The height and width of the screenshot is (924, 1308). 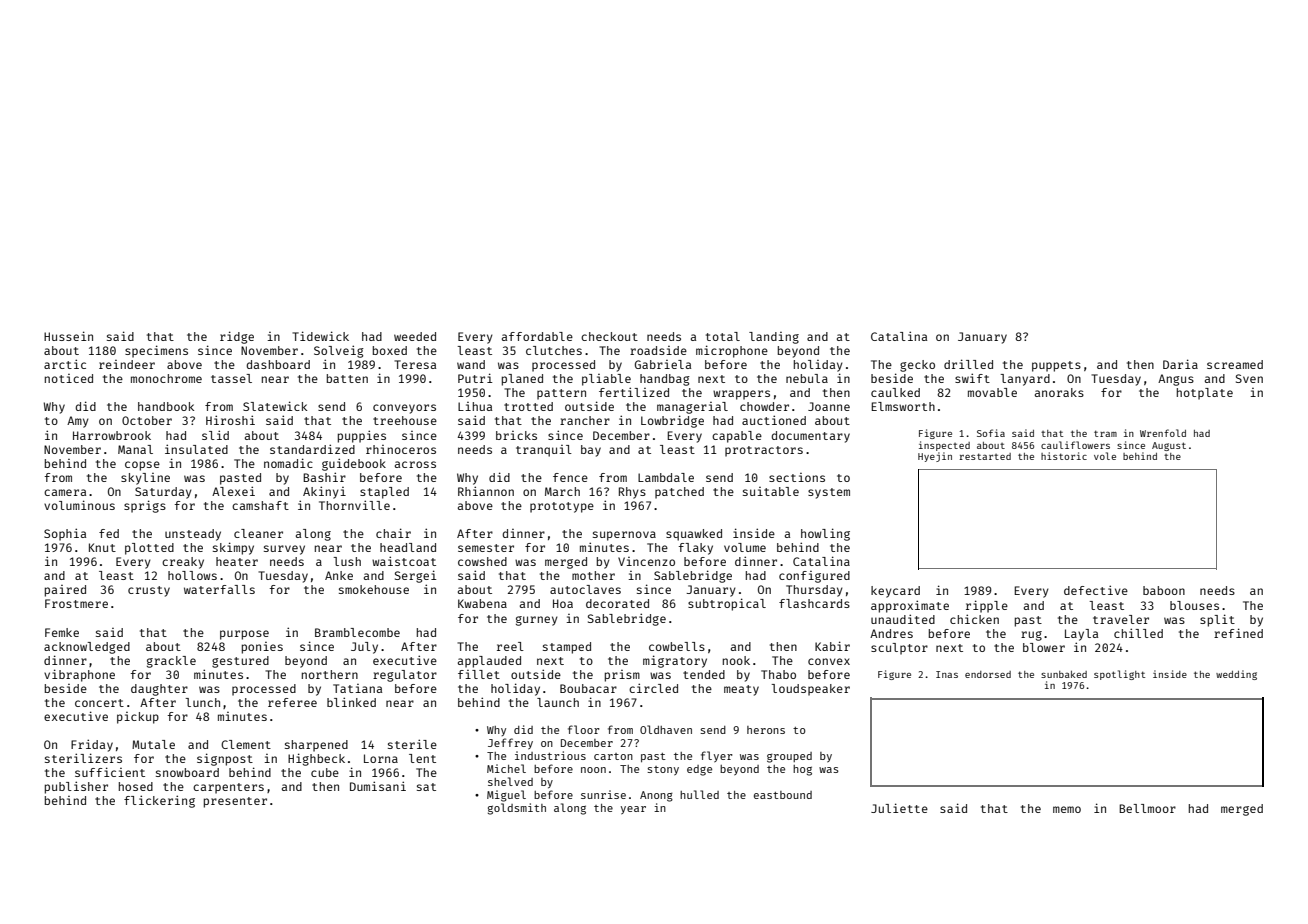 I want to click on prototype, so click(x=562, y=507).
